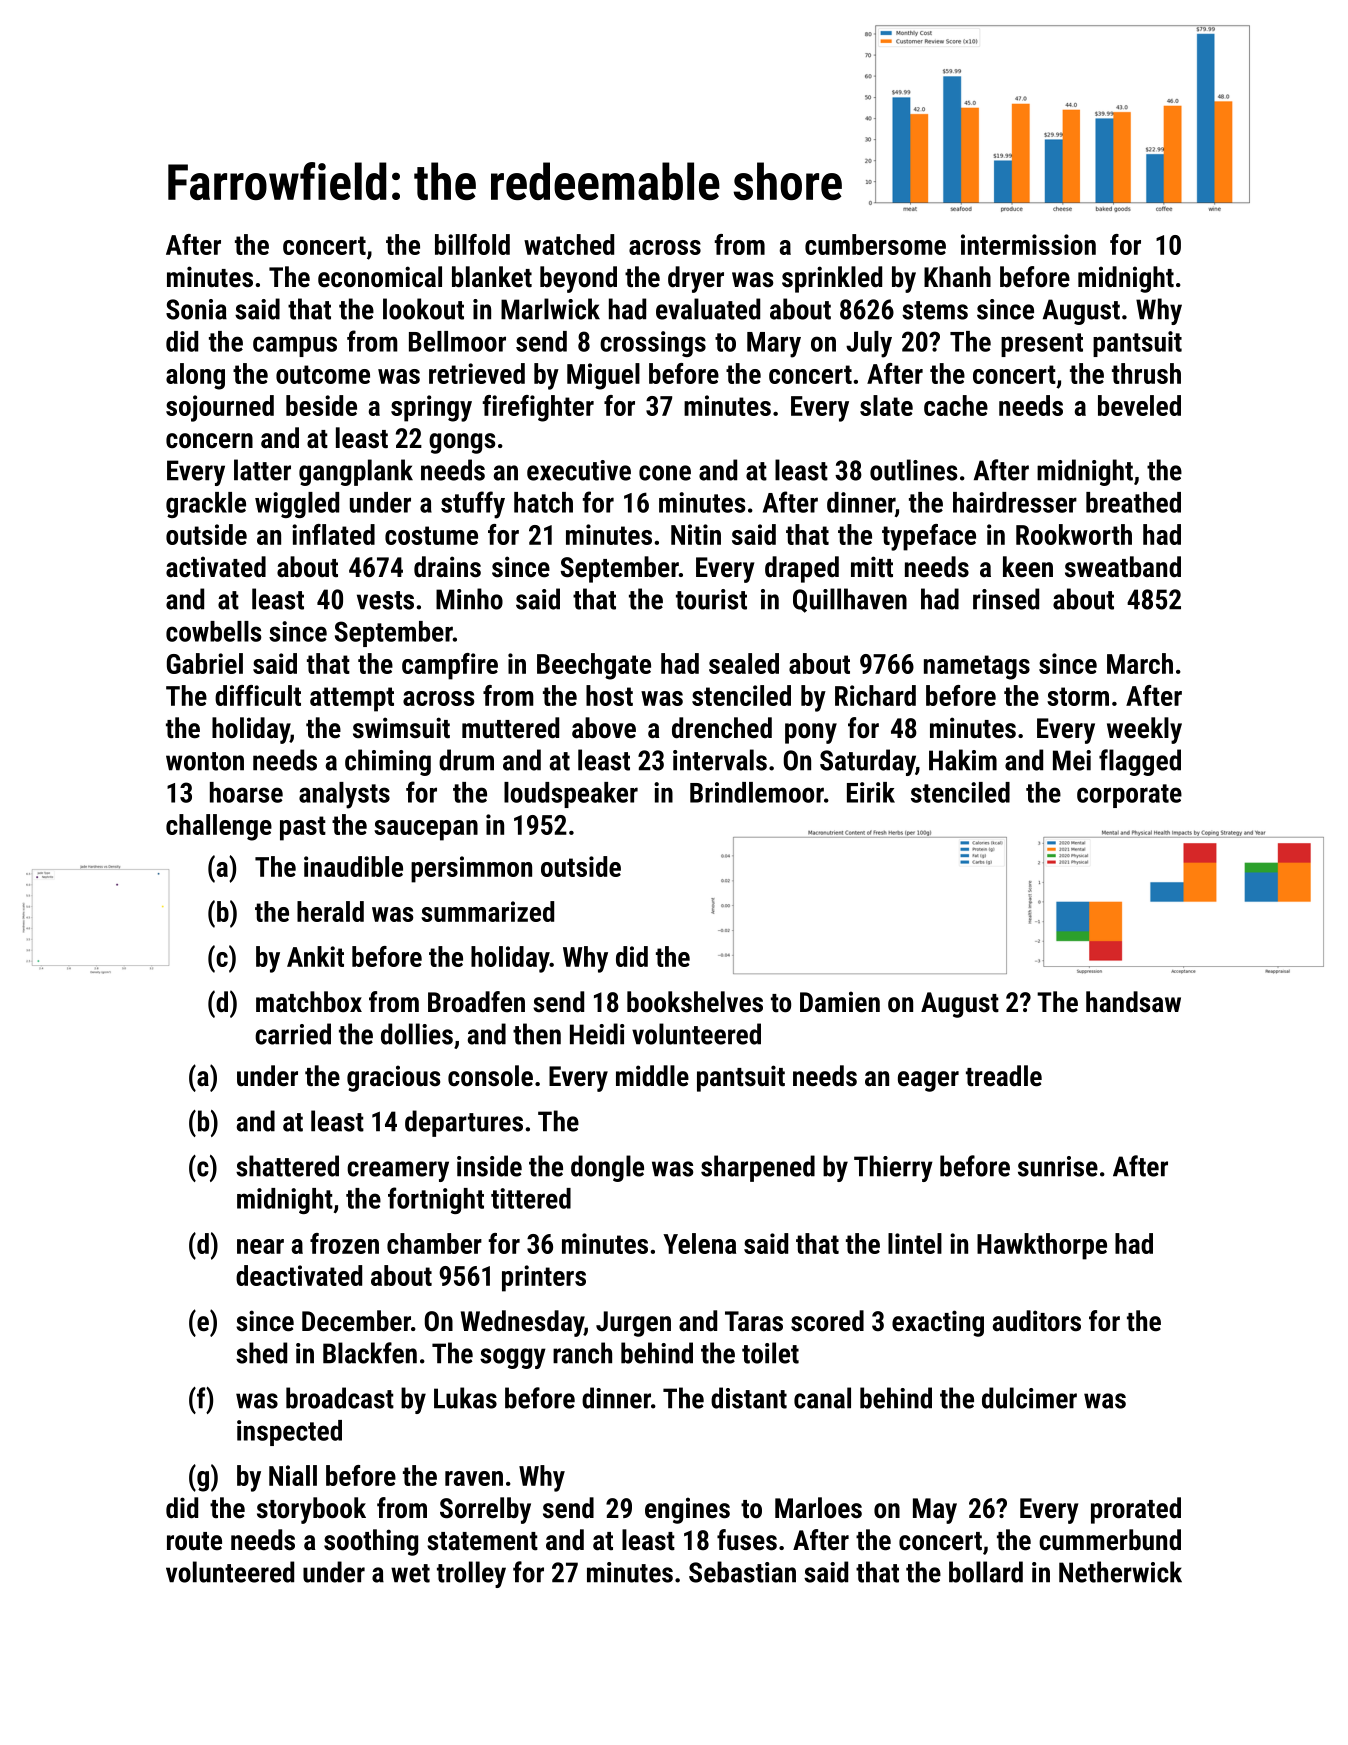 The height and width of the screenshot is (1745, 1348). Describe the element at coordinates (196, 309) in the screenshot. I see `Sonia` at that location.
